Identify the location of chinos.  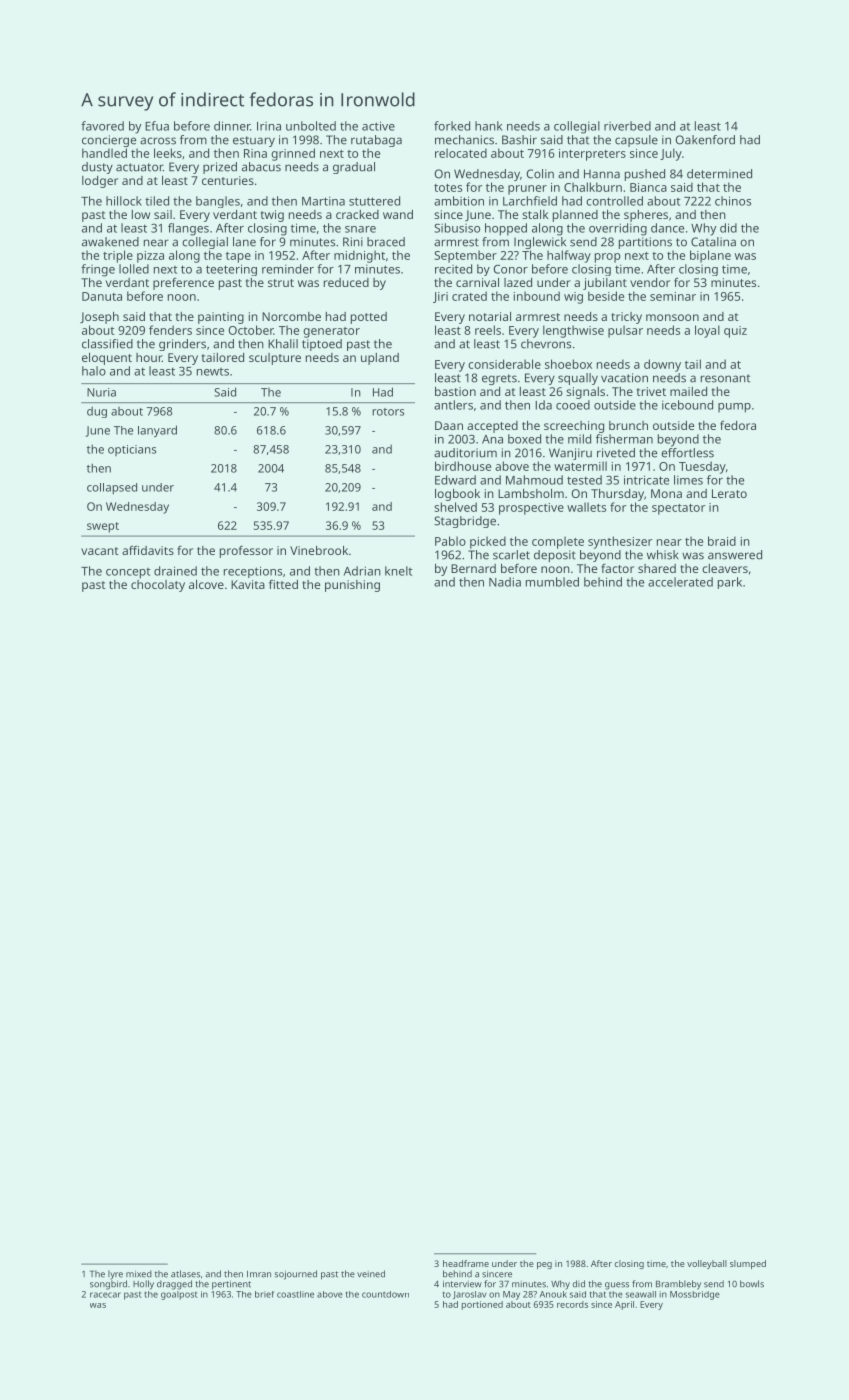
(733, 201).
